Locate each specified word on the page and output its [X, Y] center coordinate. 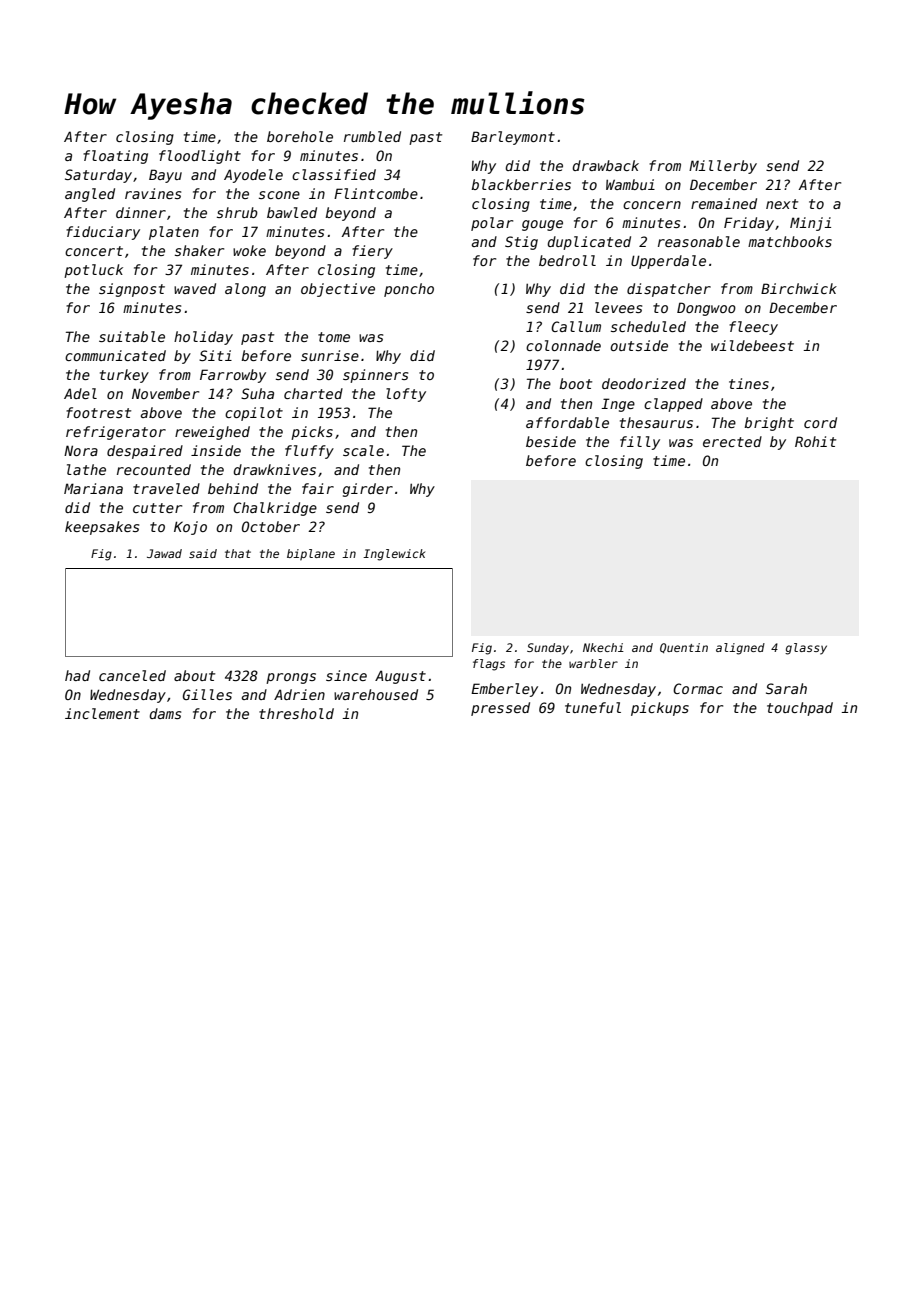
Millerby [723, 167]
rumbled [372, 136]
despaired [145, 452]
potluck [93, 271]
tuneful [593, 707]
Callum [576, 326]
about [194, 675]
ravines [153, 193]
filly [640, 443]
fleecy [753, 328]
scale [363, 450]
